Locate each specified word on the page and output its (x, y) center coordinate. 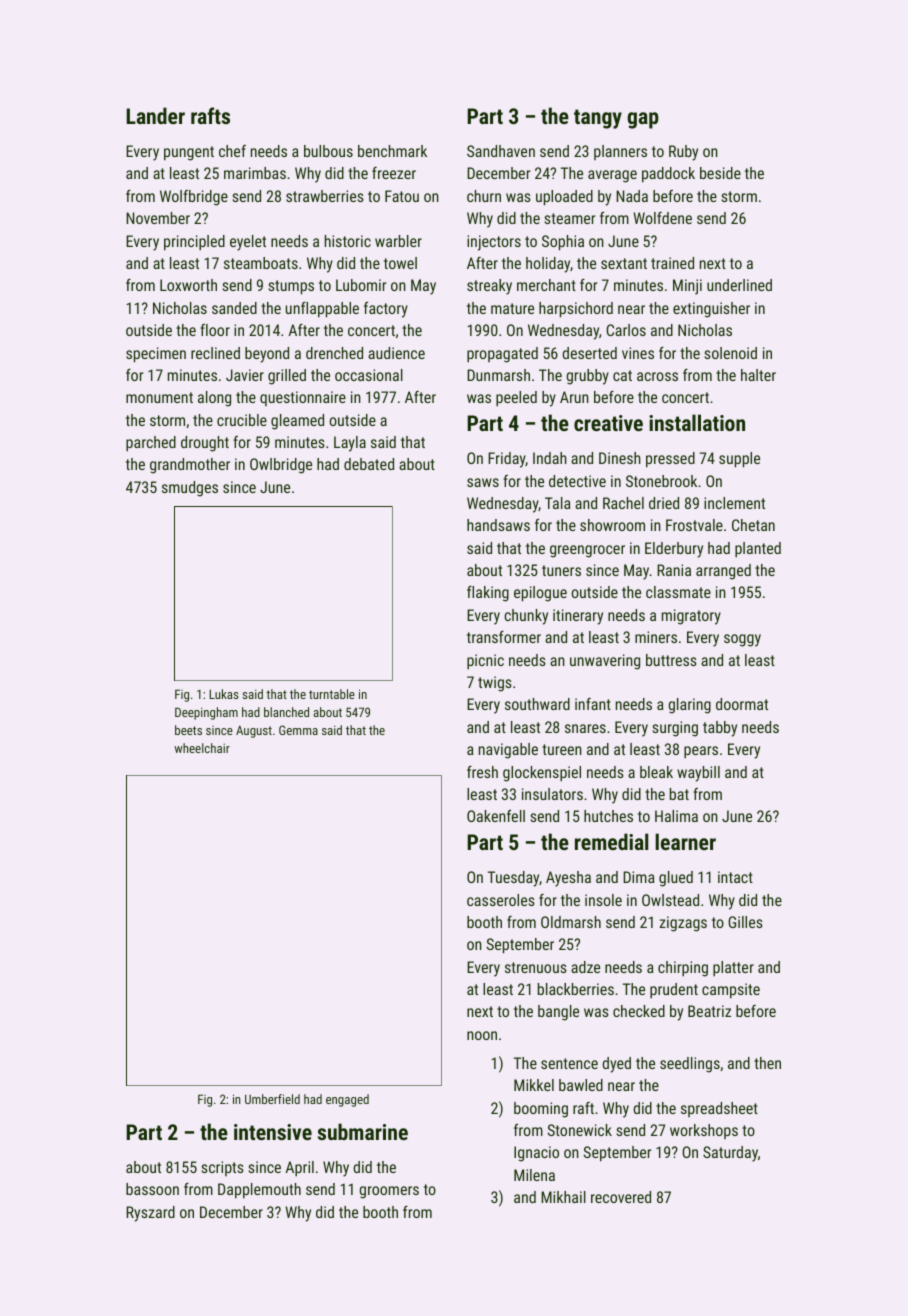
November (158, 218)
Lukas (224, 694)
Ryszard (150, 1214)
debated (369, 464)
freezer (394, 173)
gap (643, 120)
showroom (612, 525)
